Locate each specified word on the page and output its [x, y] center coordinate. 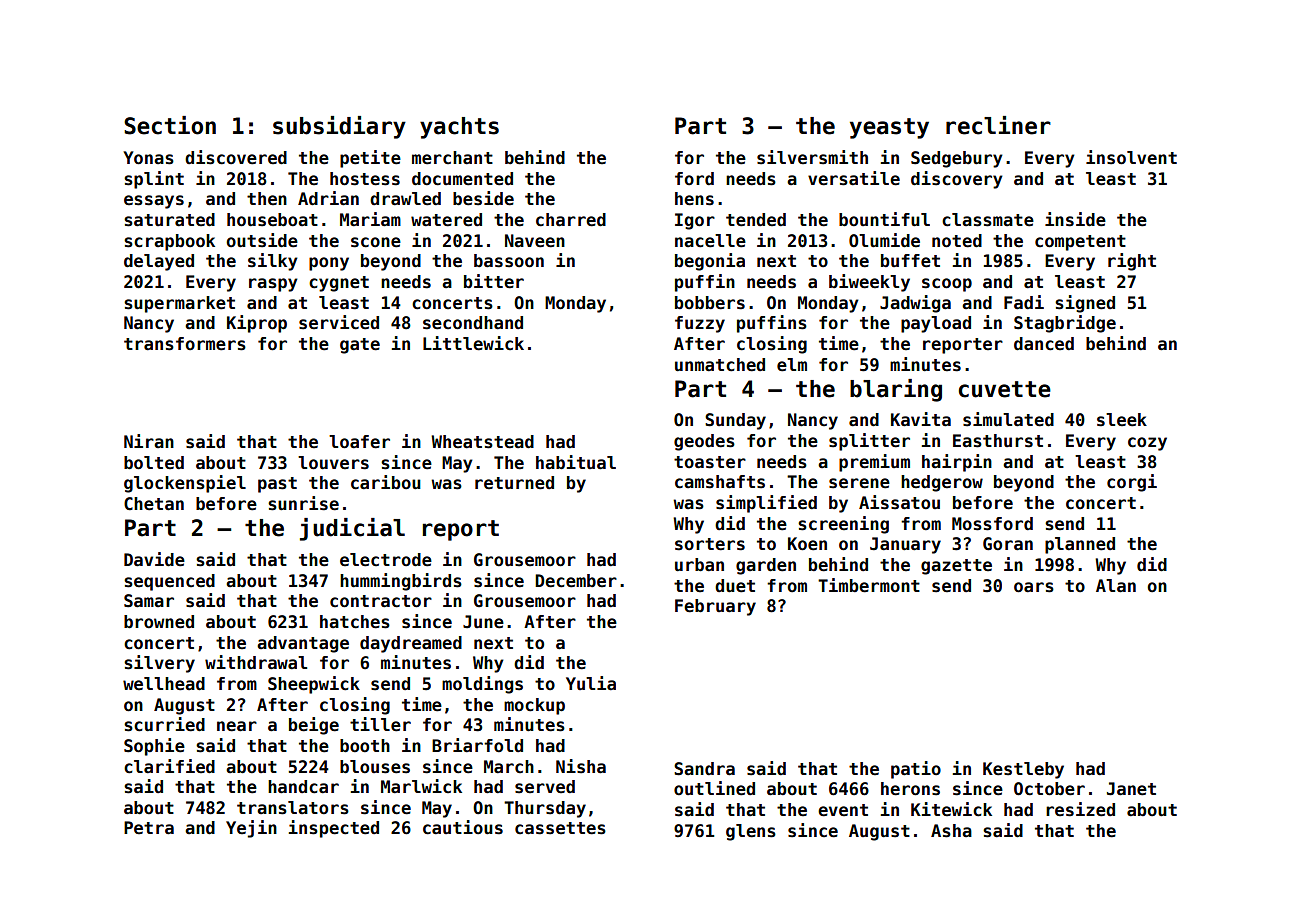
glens [751, 832]
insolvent [1131, 157]
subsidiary [339, 127]
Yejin [251, 829]
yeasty [889, 128]
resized [1080, 809]
